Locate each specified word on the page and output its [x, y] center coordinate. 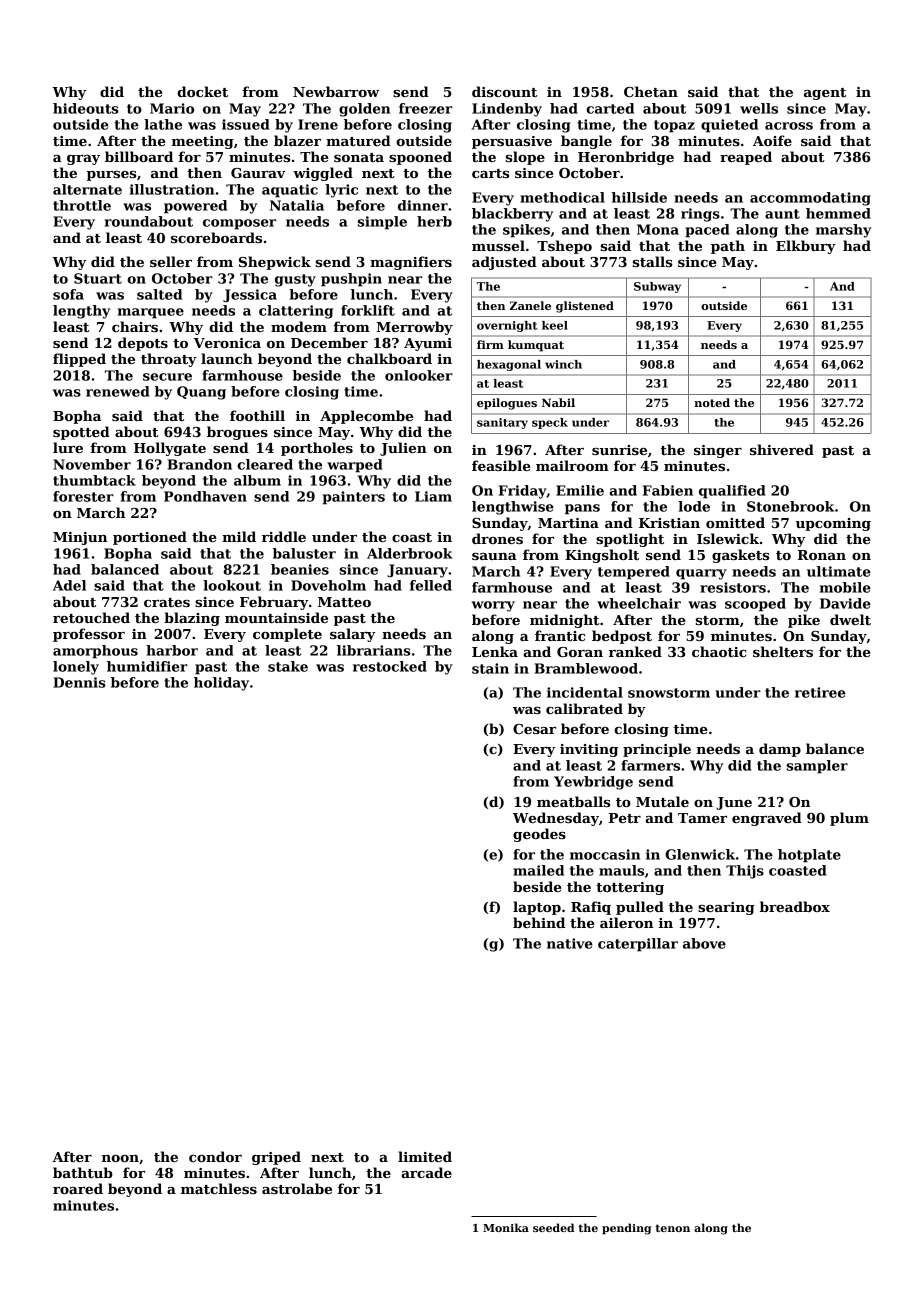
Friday [522, 492]
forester [83, 496]
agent [825, 94]
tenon [672, 1228]
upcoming [833, 524]
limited [425, 1156]
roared [78, 1188]
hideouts [85, 108]
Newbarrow [336, 91]
